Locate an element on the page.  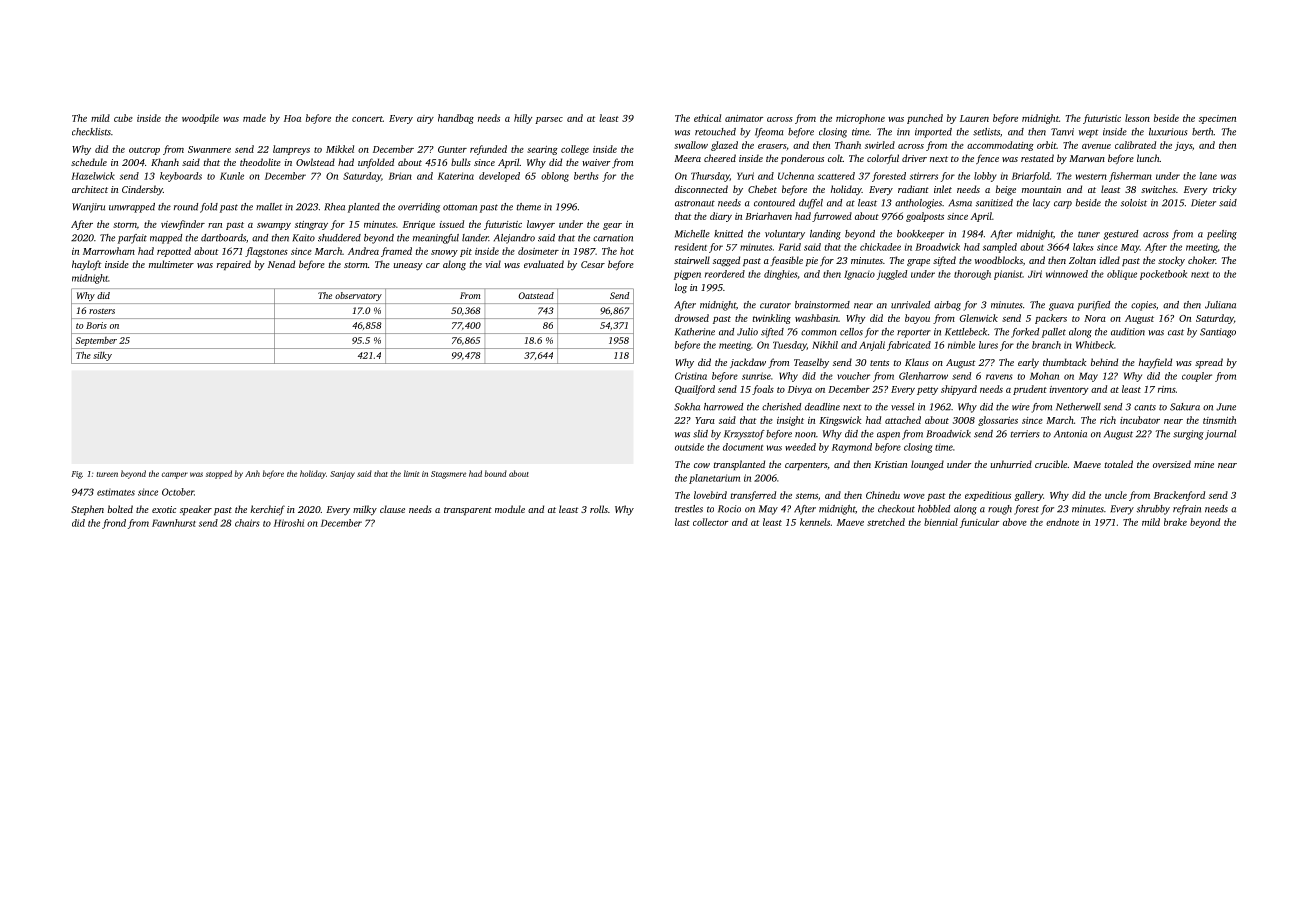
specimen is located at coordinates (1217, 119).
